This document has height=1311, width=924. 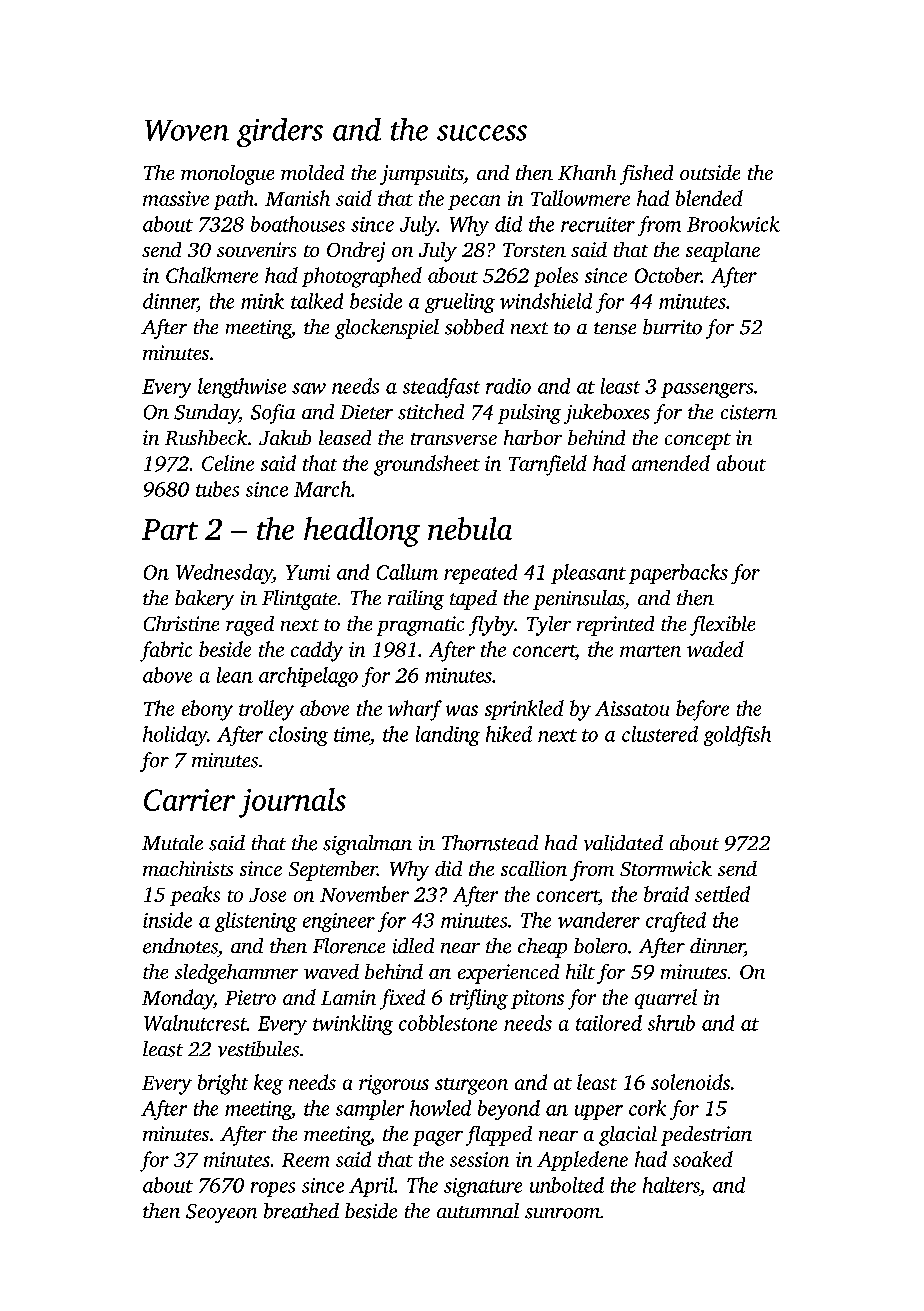 I want to click on paperbacks, so click(x=678, y=574).
